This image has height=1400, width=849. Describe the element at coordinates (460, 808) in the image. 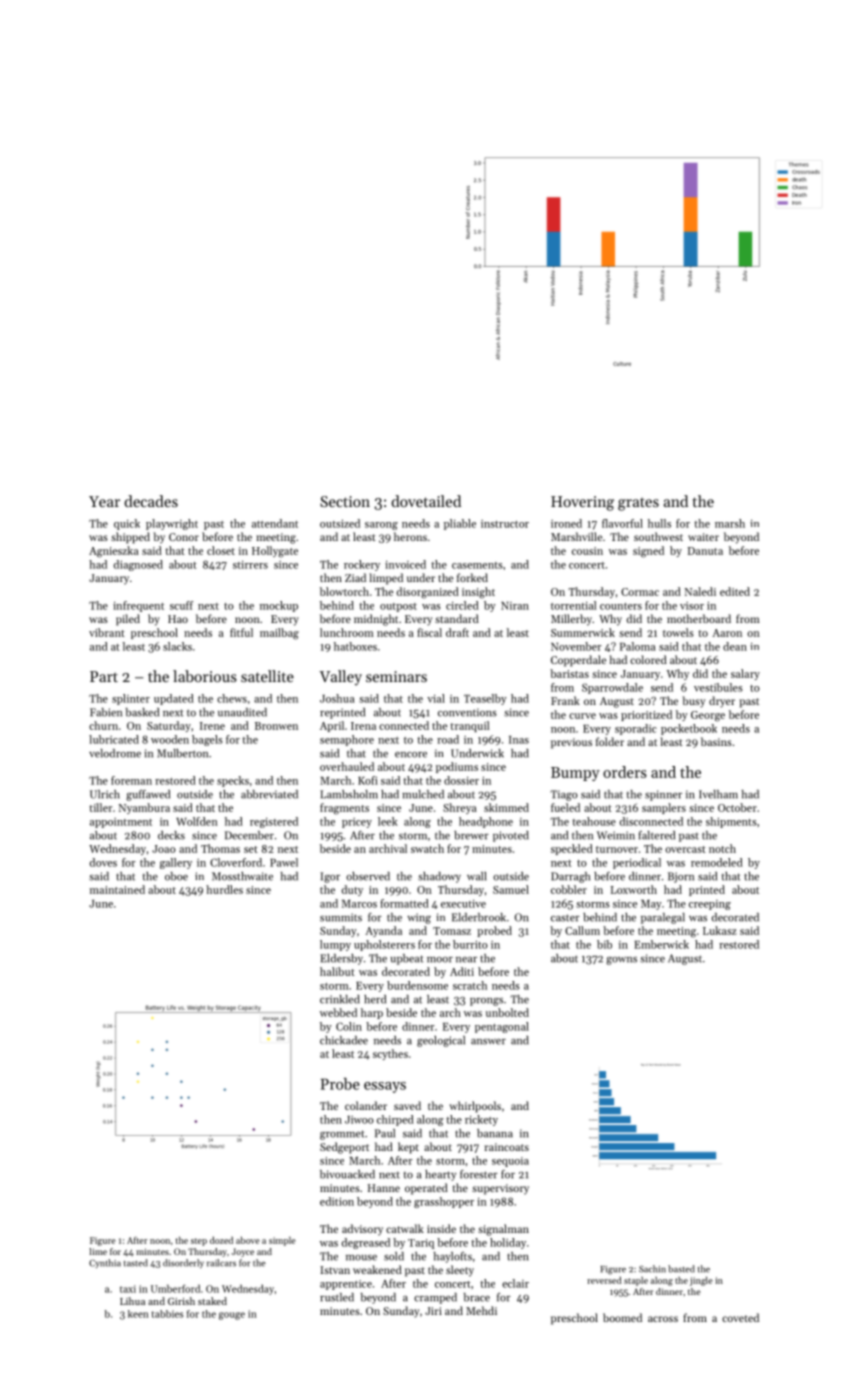

I see `Shreya` at that location.
